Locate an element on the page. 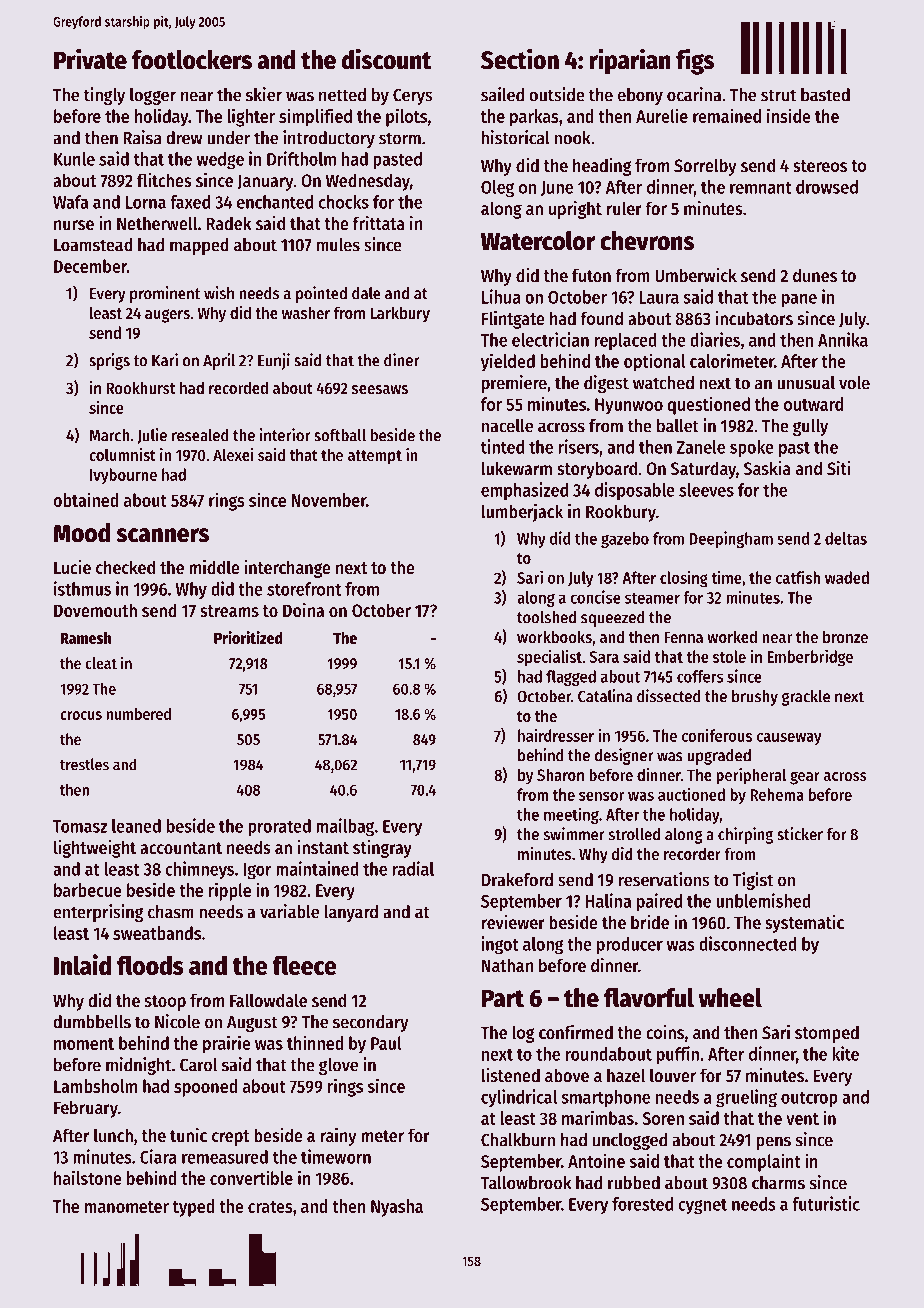  Rehema is located at coordinates (777, 794).
